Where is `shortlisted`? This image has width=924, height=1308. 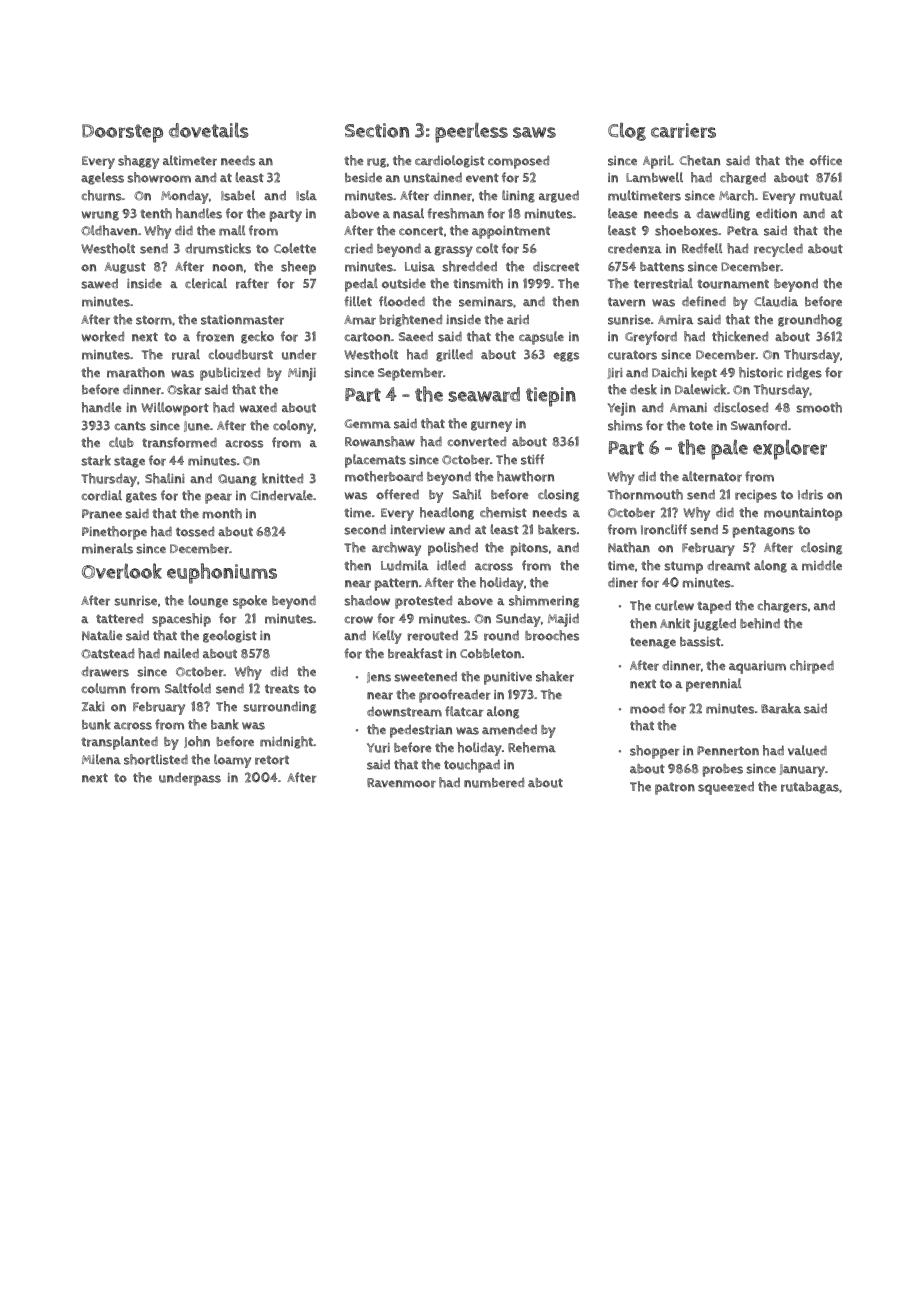
shortlisted is located at coordinates (156, 759).
